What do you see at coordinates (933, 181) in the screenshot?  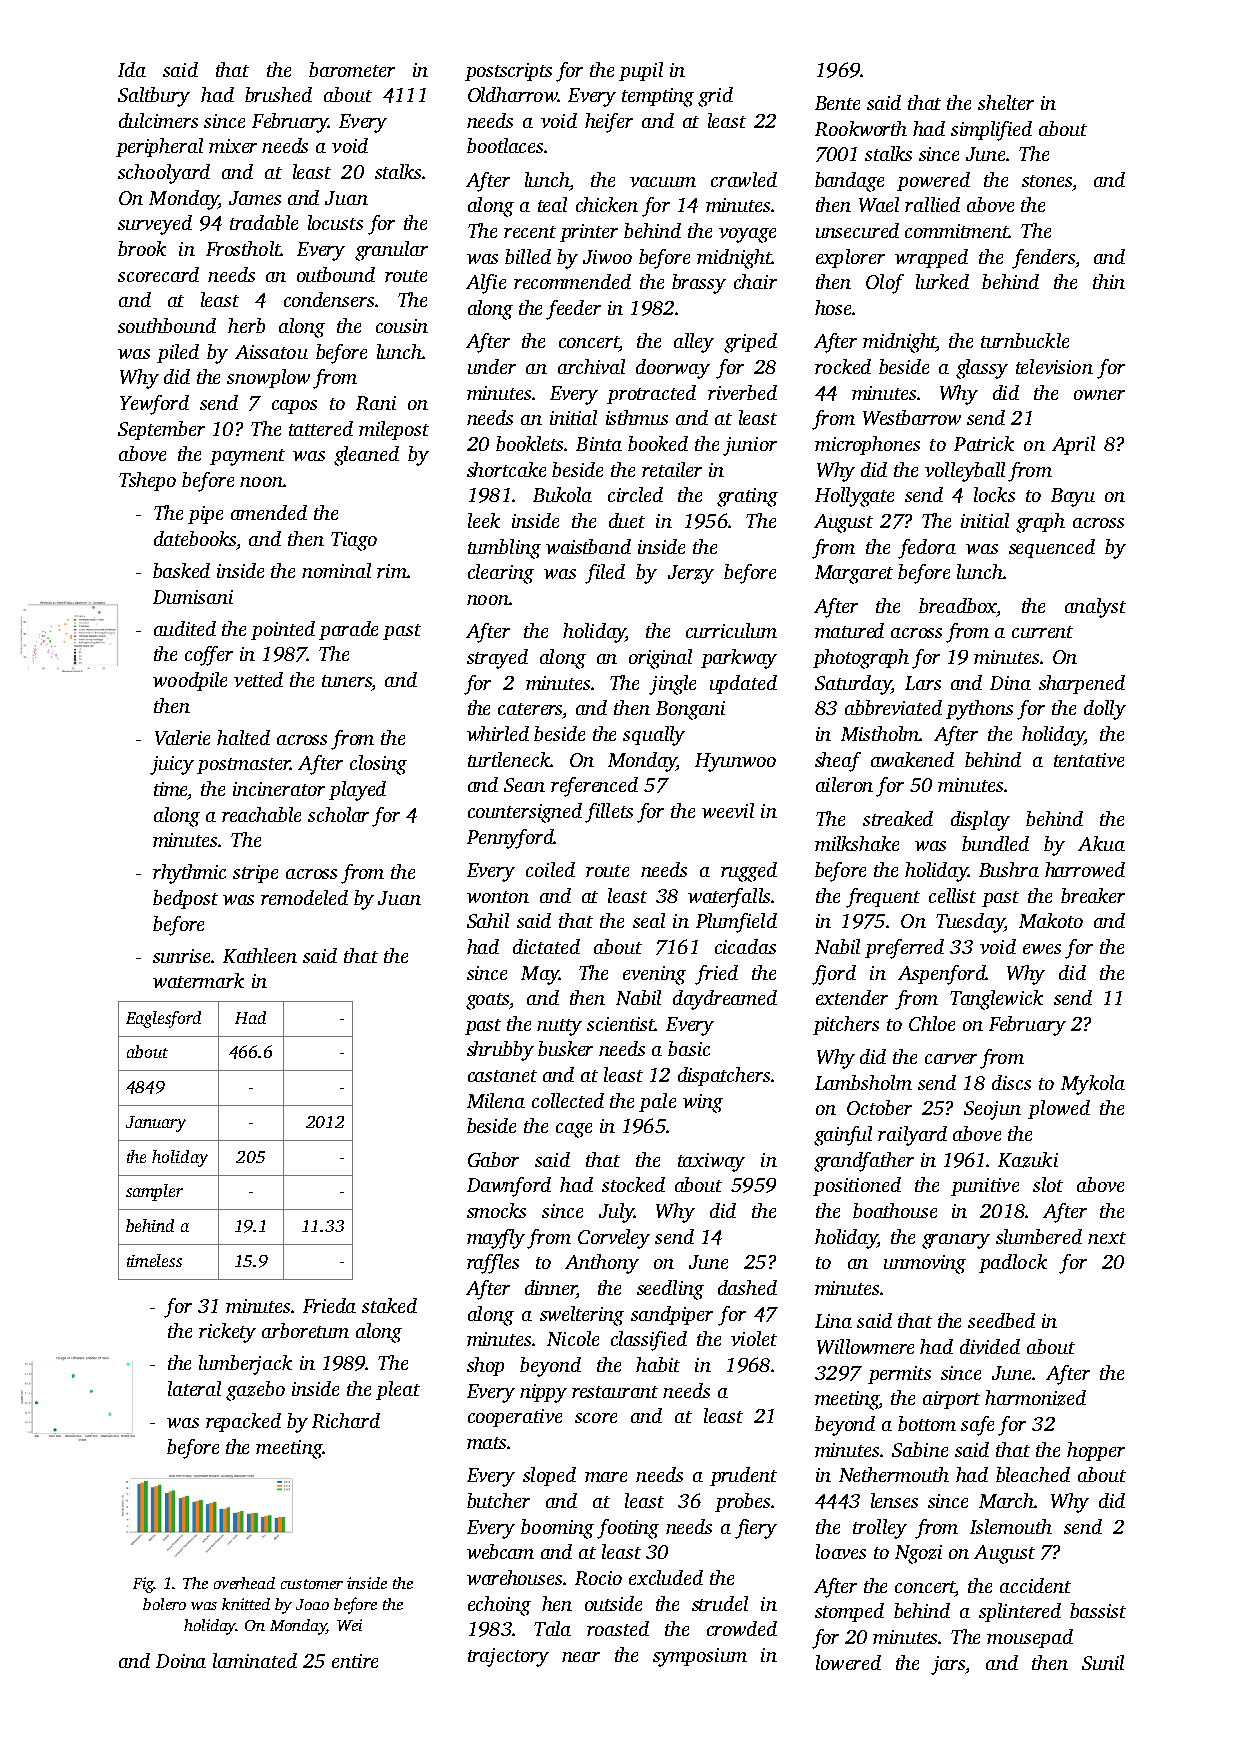 I see `powered` at bounding box center [933, 181].
